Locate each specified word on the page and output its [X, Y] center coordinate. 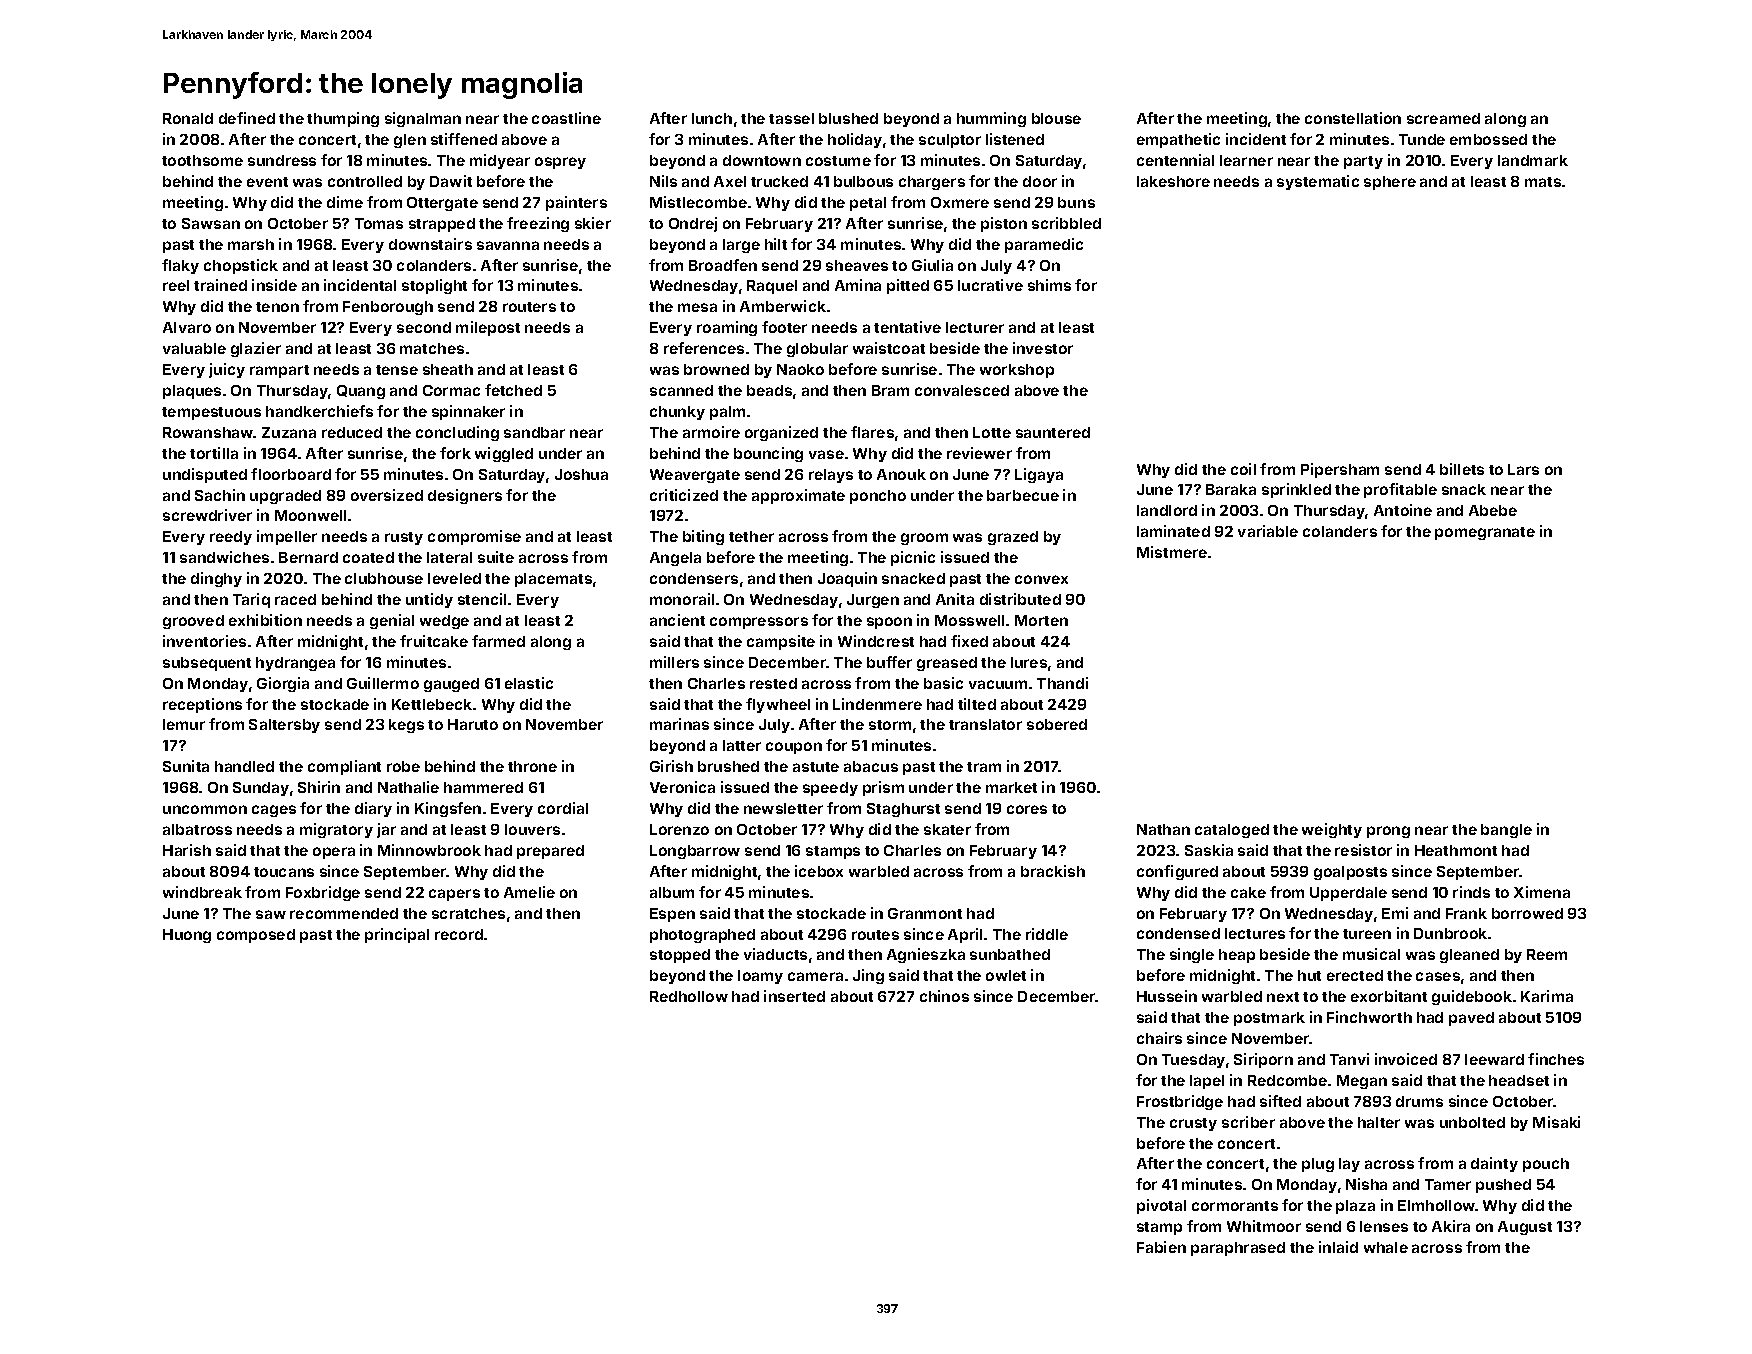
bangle [1506, 831]
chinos [944, 996]
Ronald [188, 118]
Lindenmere [877, 704]
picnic [913, 558]
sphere [1390, 183]
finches [1556, 1059]
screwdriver [207, 515]
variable [1268, 531]
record [459, 934]
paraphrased [1238, 1249]
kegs [406, 726]
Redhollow [689, 996]
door [1040, 181]
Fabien [1161, 1247]
